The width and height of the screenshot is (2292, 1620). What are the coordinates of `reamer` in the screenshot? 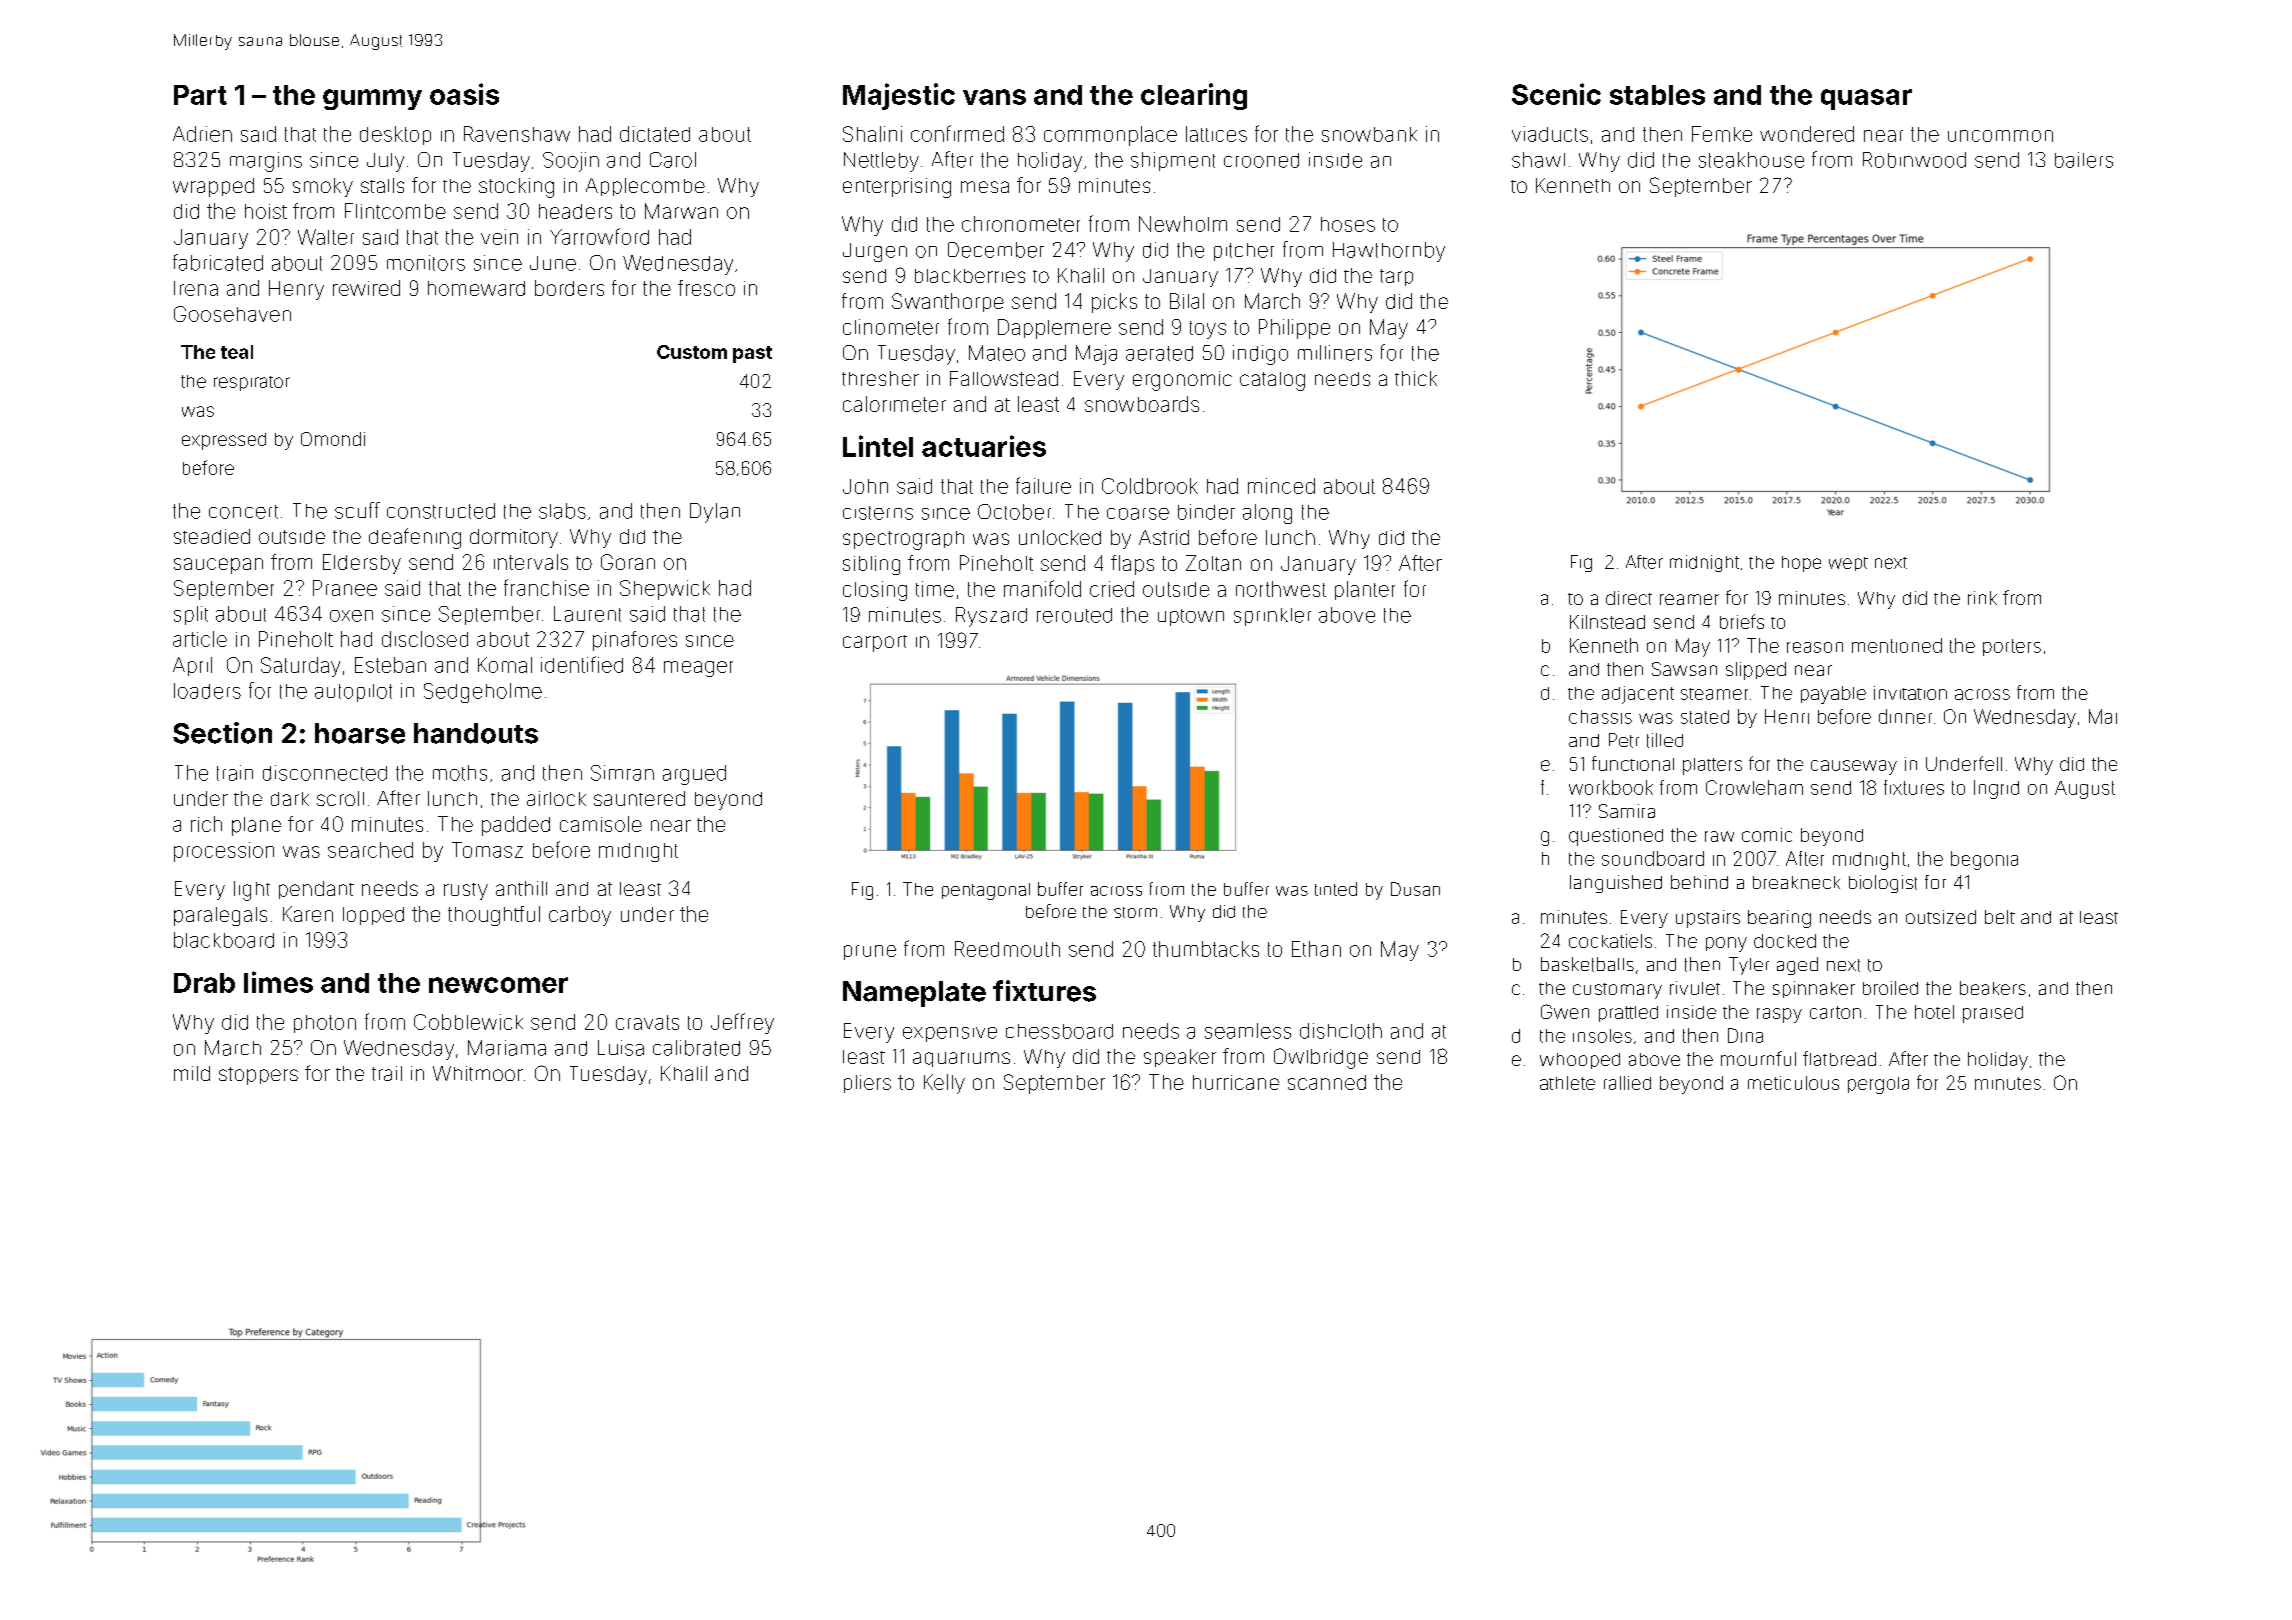 It's located at (1689, 599).
